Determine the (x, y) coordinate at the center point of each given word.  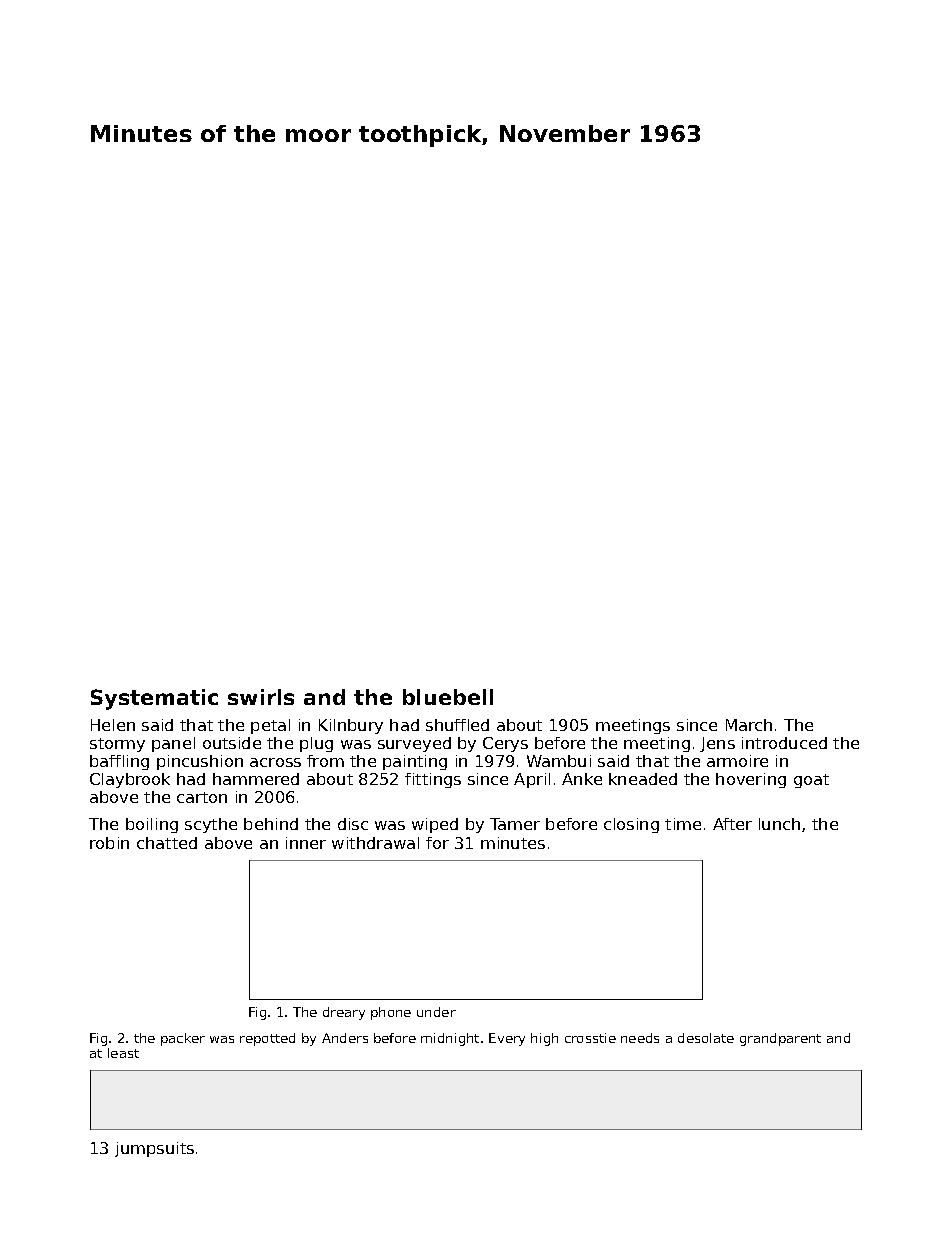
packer (183, 1039)
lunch (779, 824)
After (732, 824)
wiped (435, 825)
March (749, 725)
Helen (113, 725)
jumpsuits (154, 1149)
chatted (167, 843)
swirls (261, 697)
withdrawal (375, 843)
